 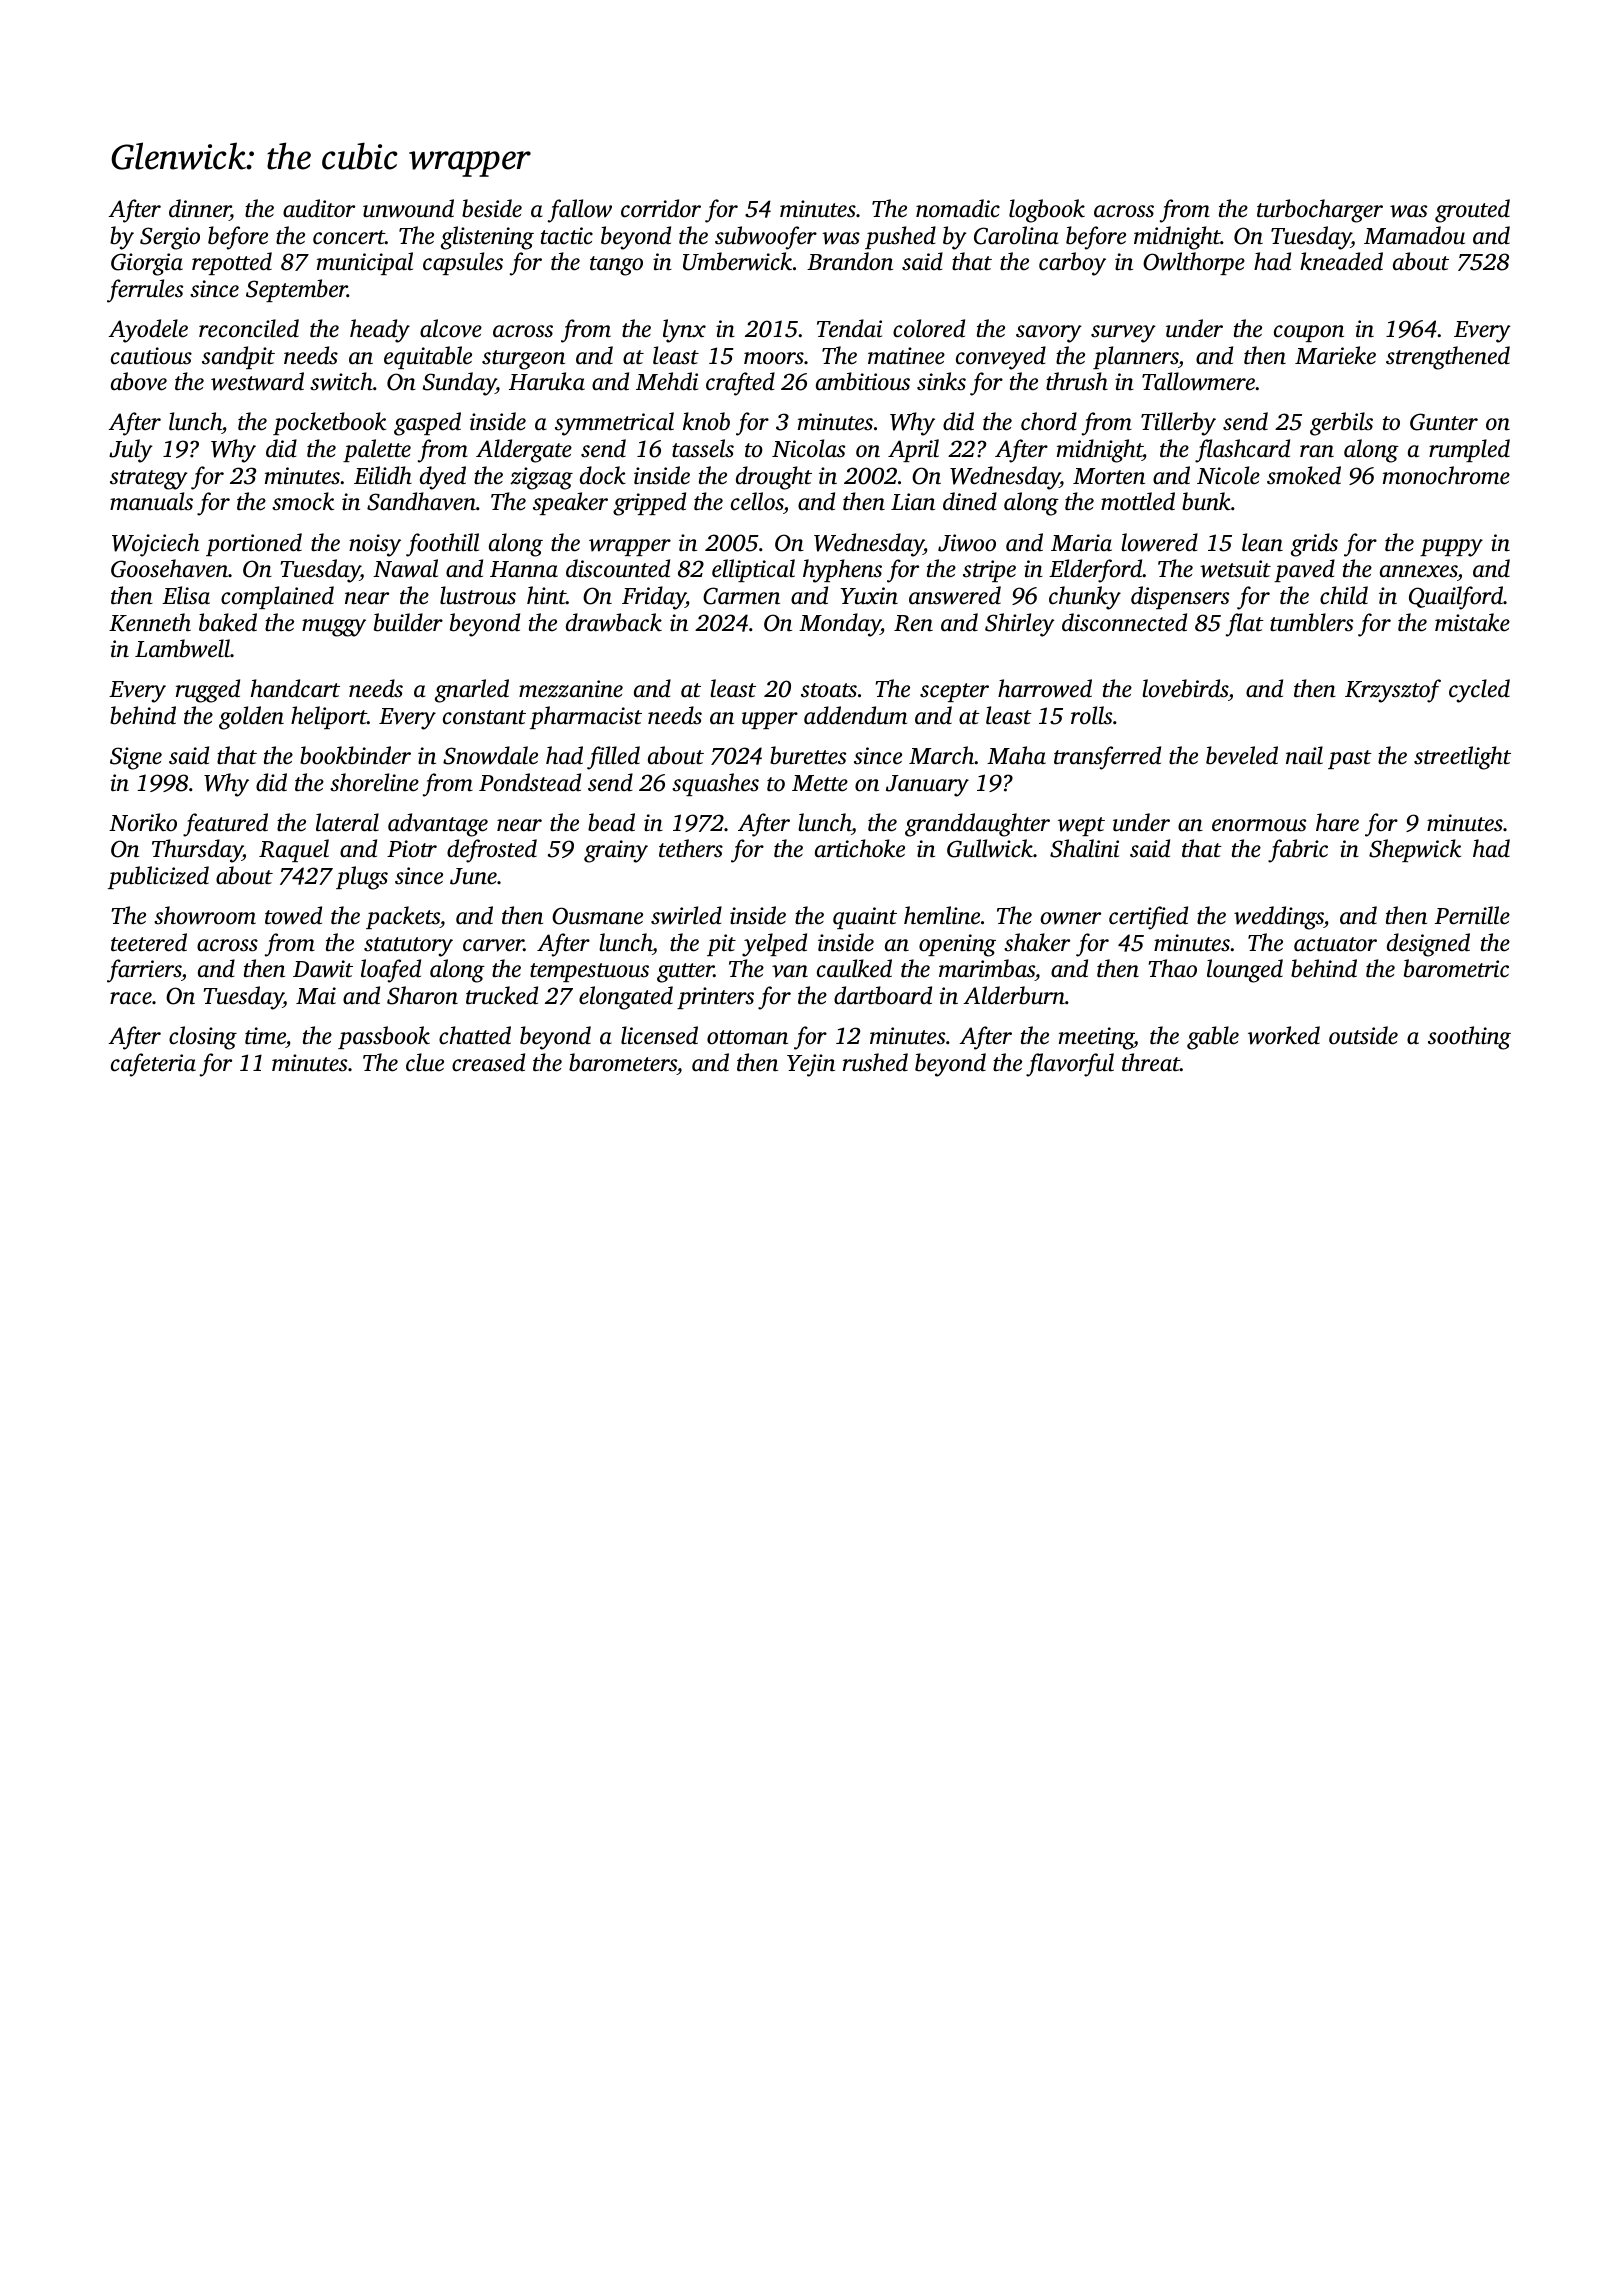 I want to click on corridor, so click(x=661, y=208).
